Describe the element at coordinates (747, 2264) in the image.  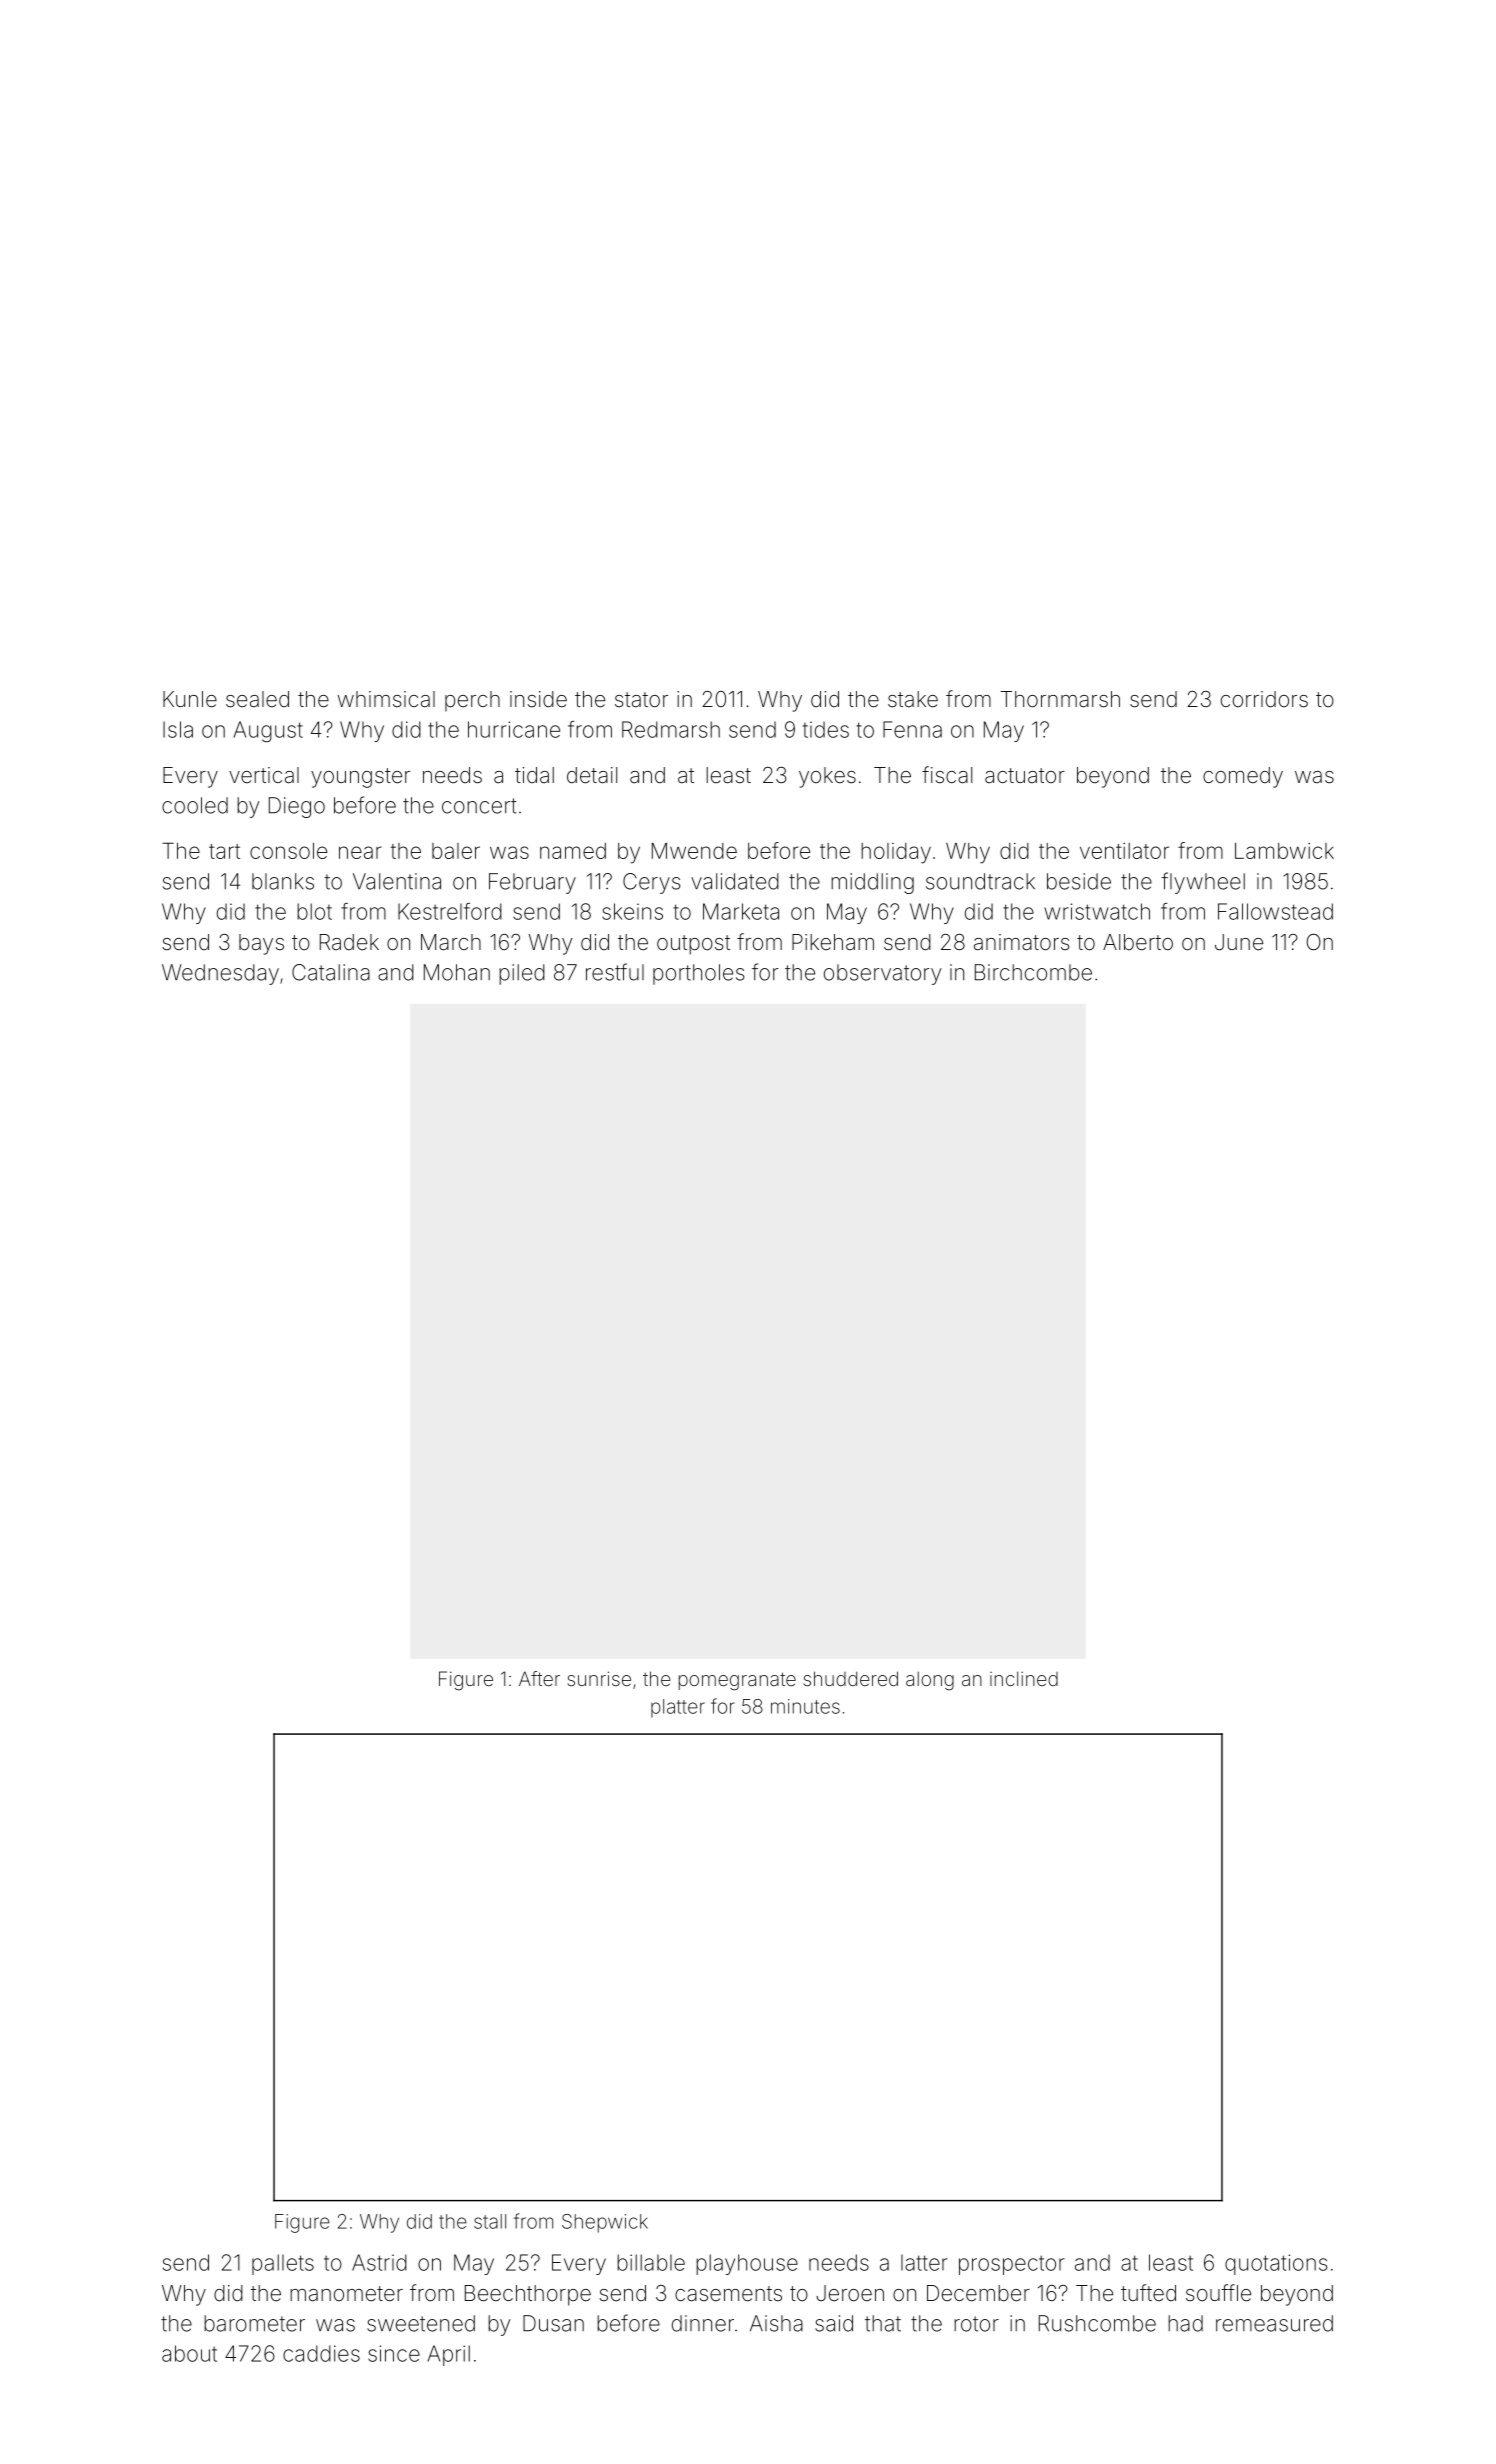
I see `playhouse` at that location.
